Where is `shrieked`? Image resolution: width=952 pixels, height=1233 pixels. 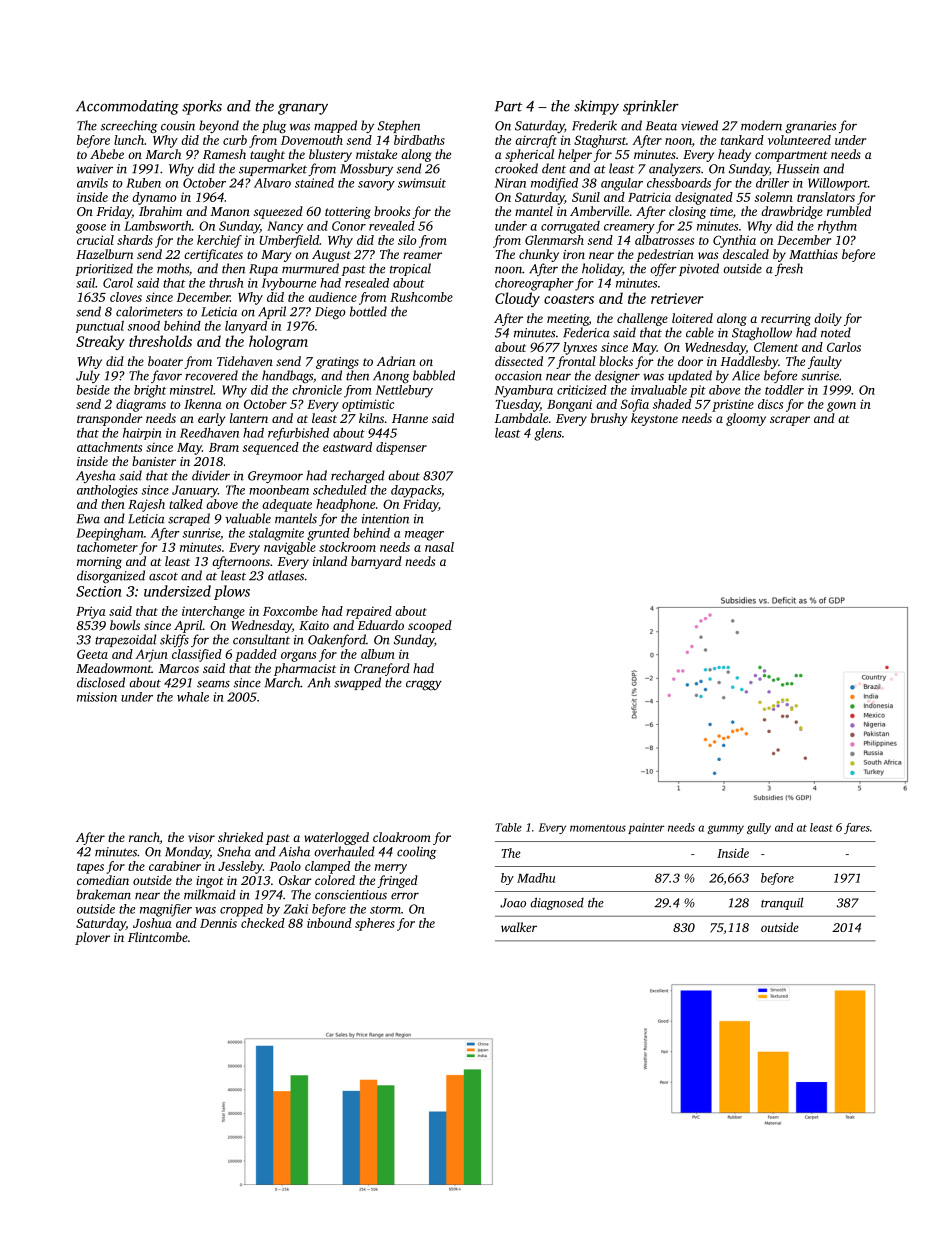 shrieked is located at coordinates (240, 837).
